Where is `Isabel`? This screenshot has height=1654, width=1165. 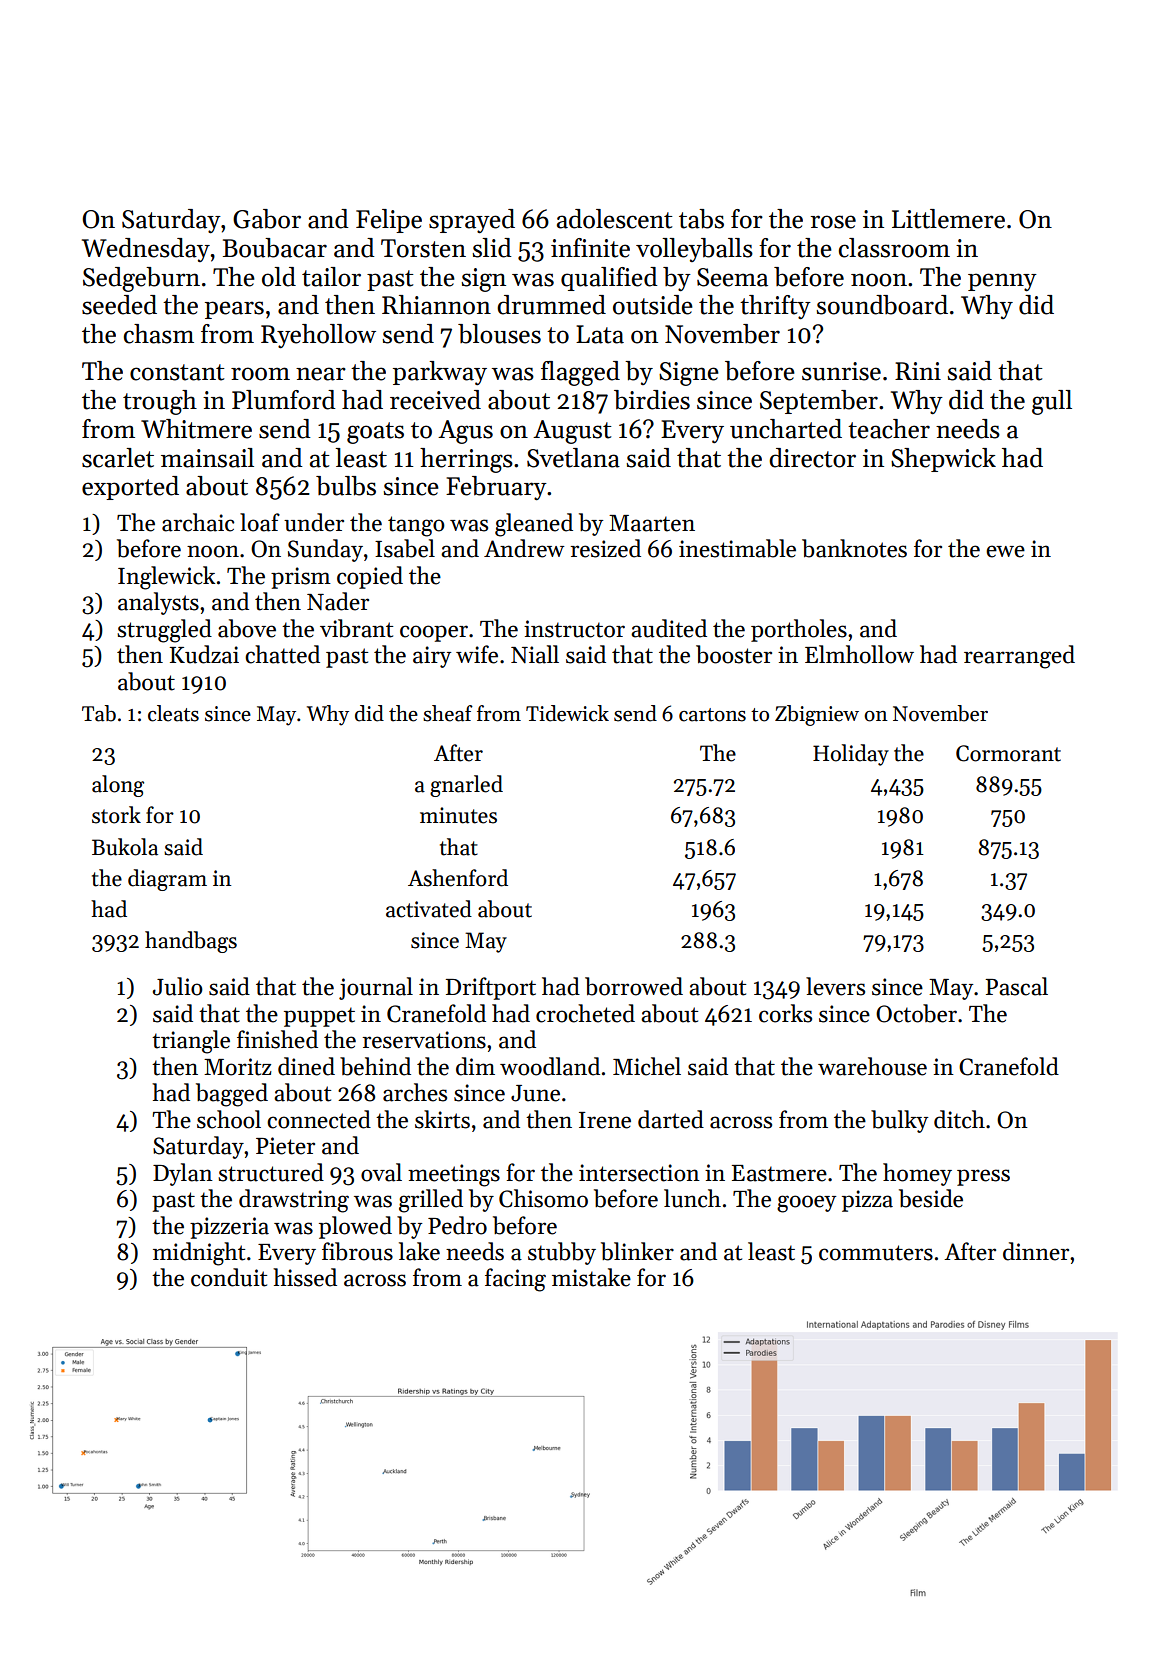
Isabel is located at coordinates (405, 548).
